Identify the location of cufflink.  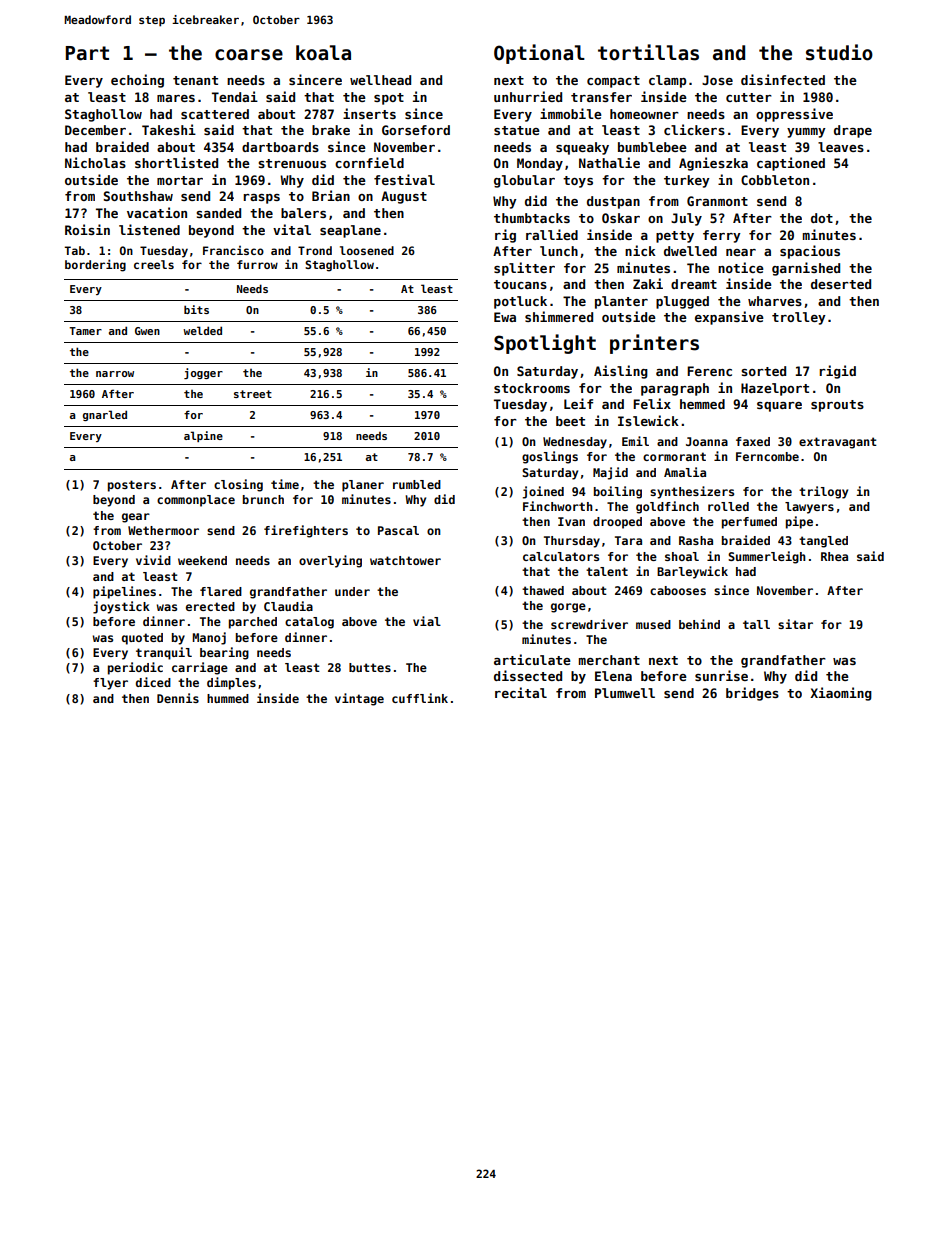
(420, 698).
